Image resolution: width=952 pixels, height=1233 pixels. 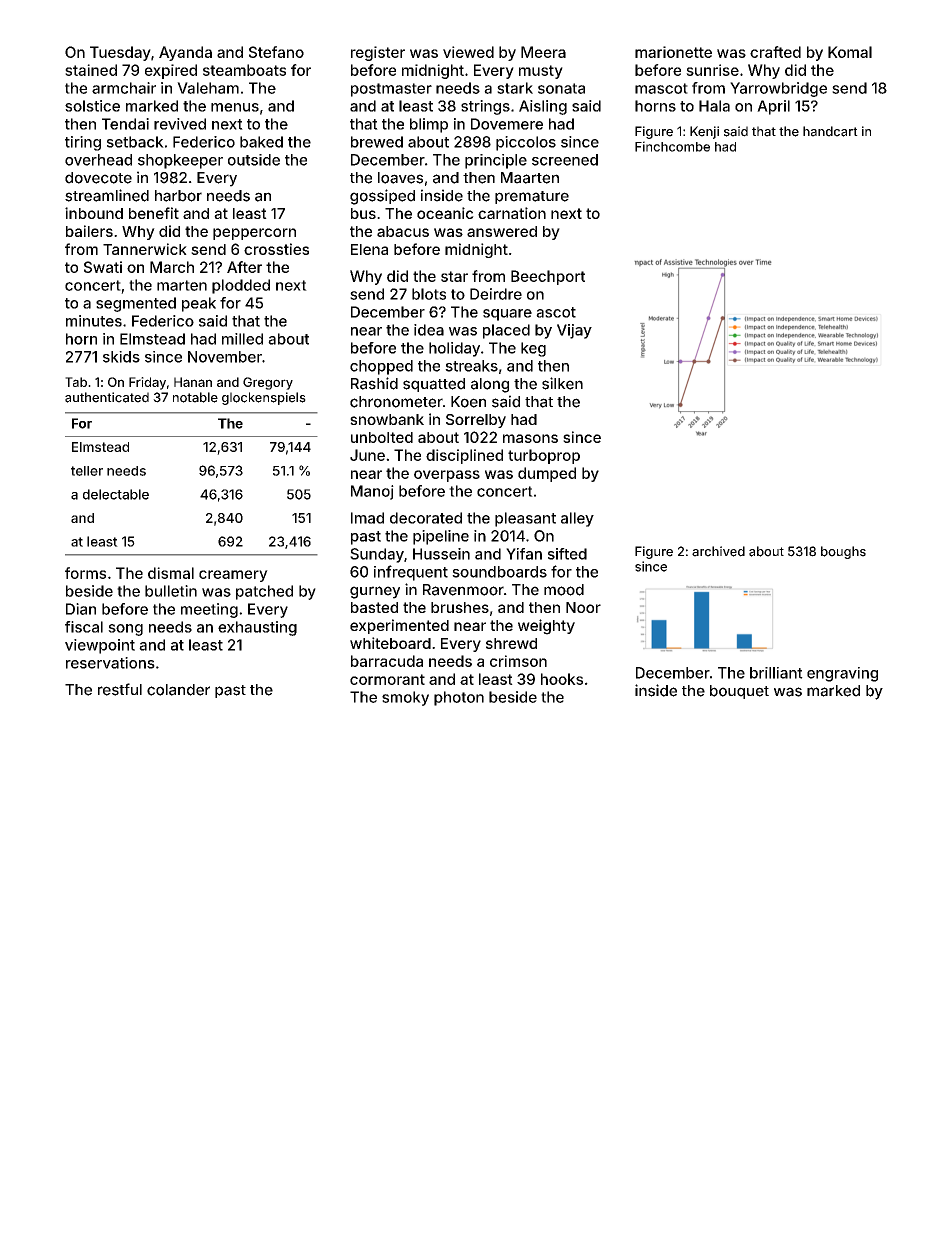 What do you see at coordinates (171, 591) in the page?
I see `bulletin` at bounding box center [171, 591].
